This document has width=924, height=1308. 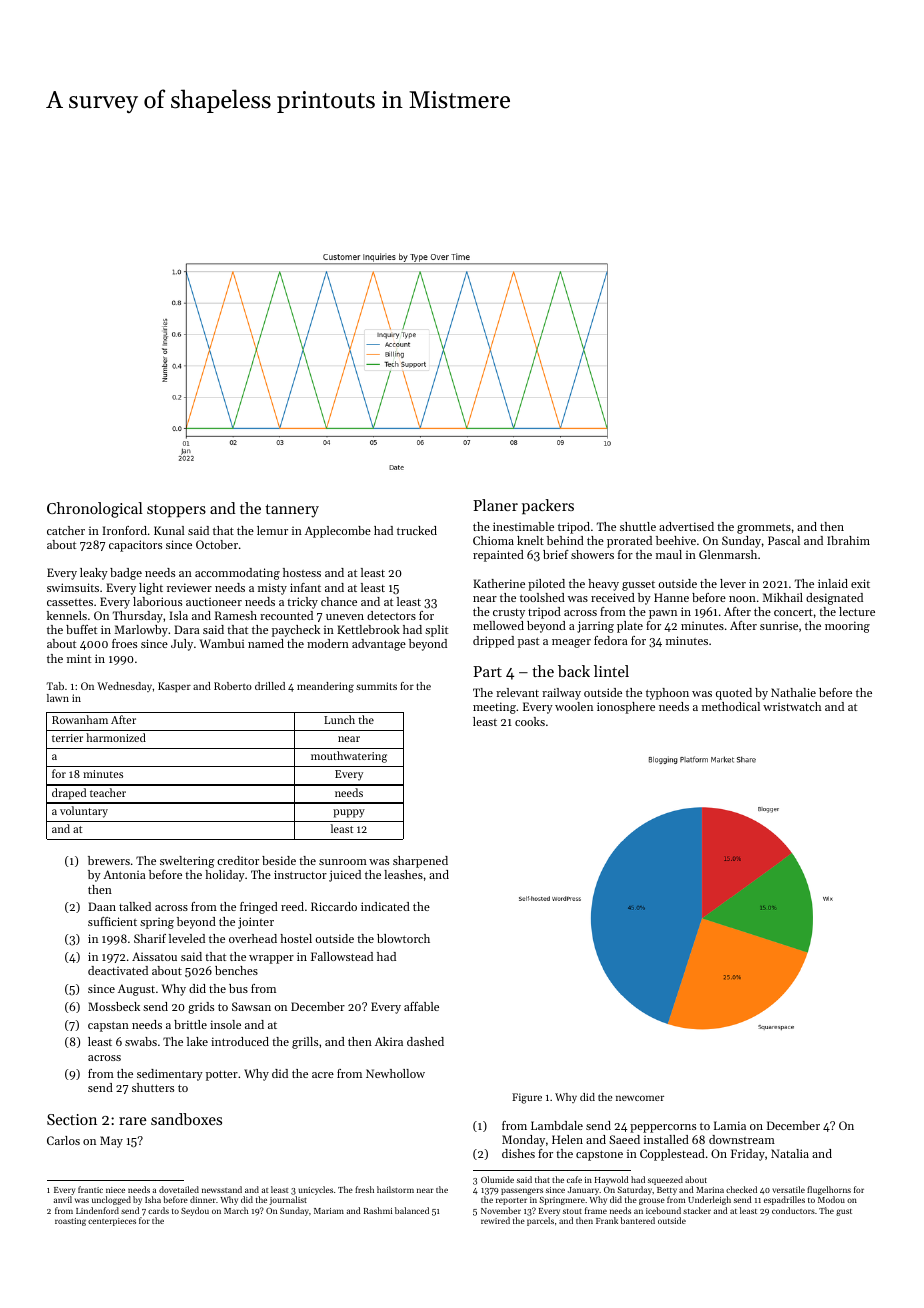 What do you see at coordinates (764, 528) in the document?
I see `grommets` at bounding box center [764, 528].
